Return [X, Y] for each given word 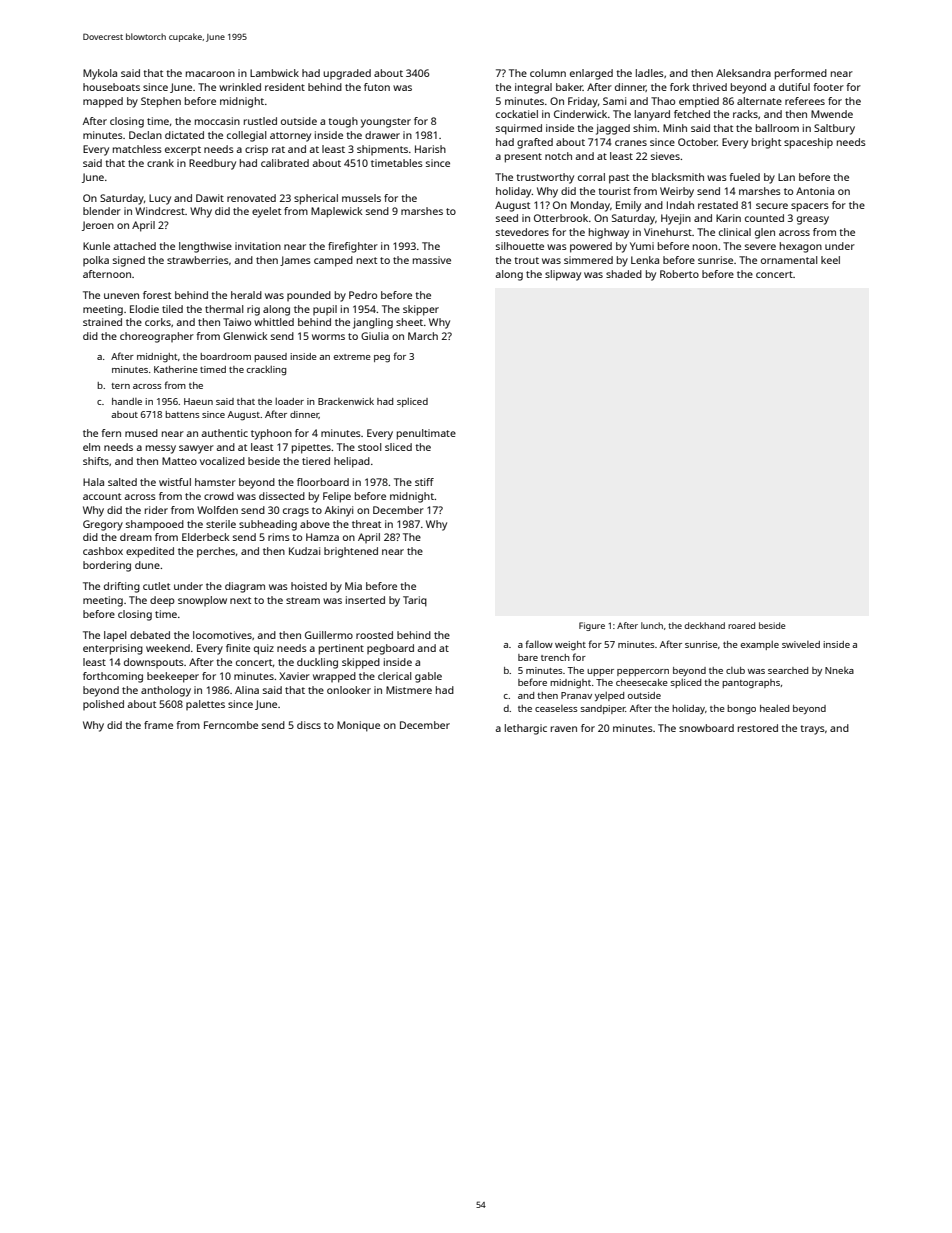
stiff [424, 482]
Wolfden [217, 510]
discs [309, 725]
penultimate [426, 434]
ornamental [789, 260]
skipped [361, 663]
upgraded [347, 74]
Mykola [100, 74]
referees [805, 101]
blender [102, 211]
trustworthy [545, 178]
